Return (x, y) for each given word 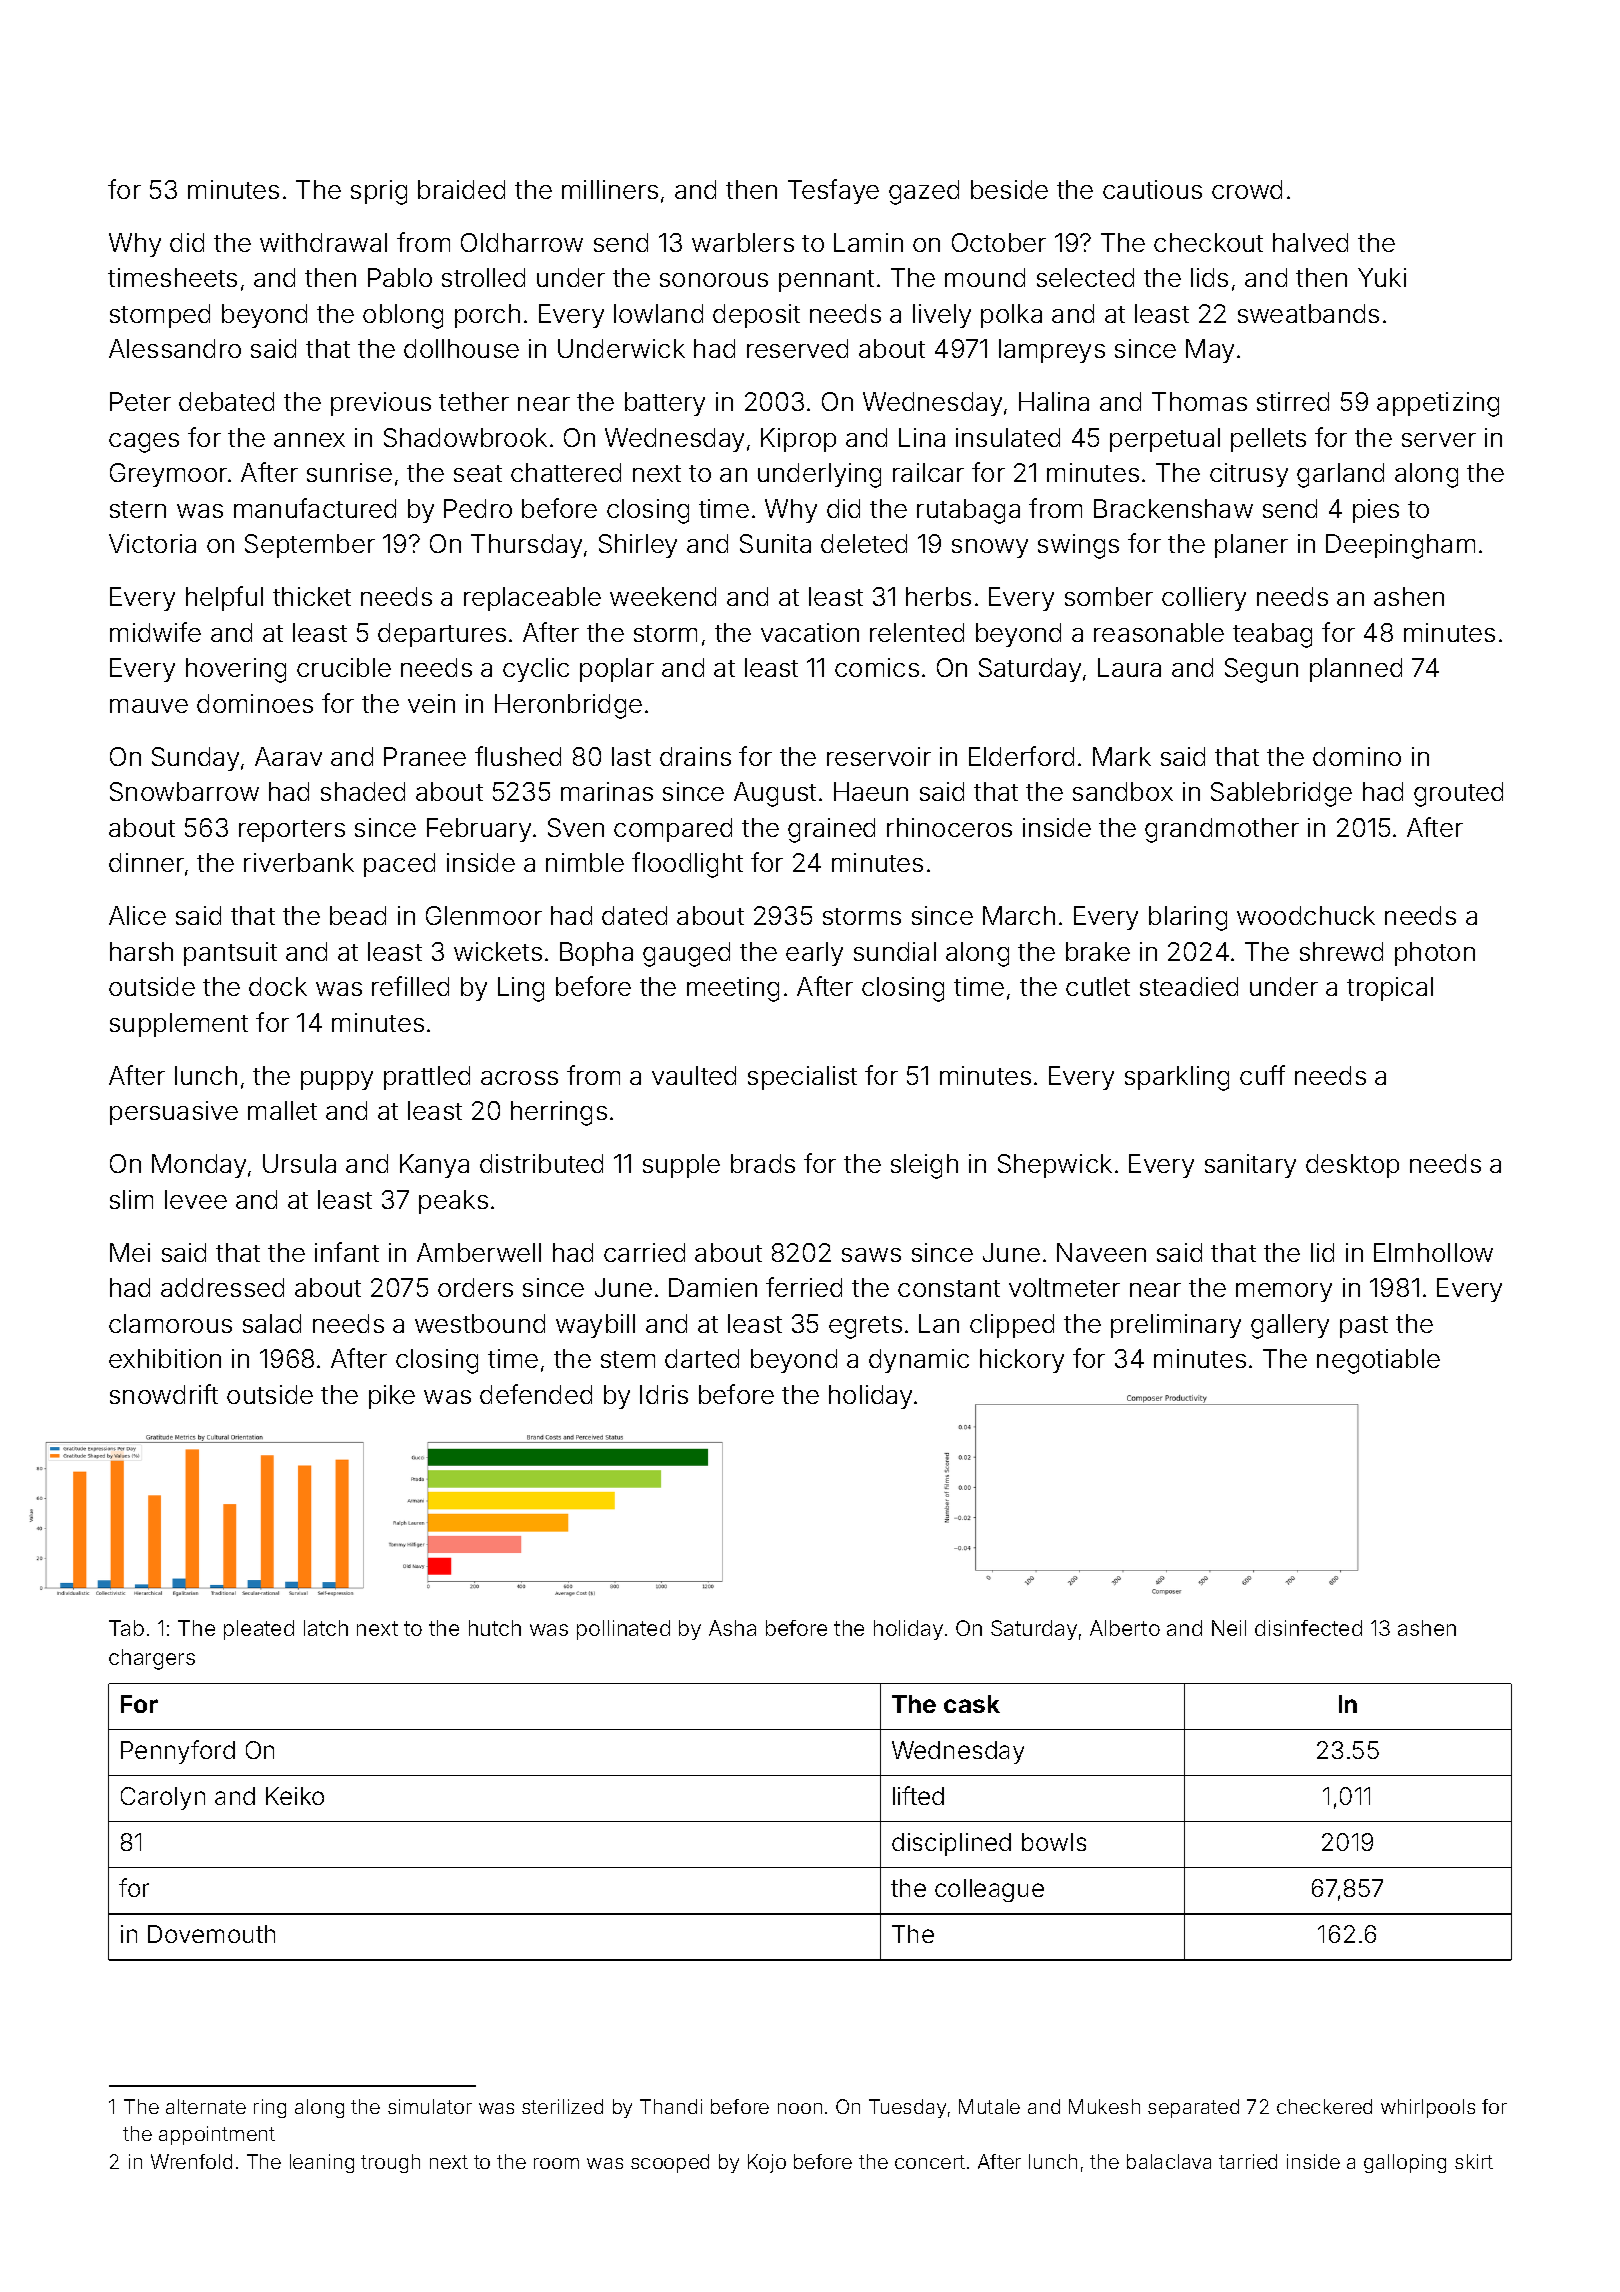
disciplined (951, 1844)
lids (1209, 277)
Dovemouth (211, 1934)
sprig (379, 192)
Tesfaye (833, 191)
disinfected (1308, 1628)
